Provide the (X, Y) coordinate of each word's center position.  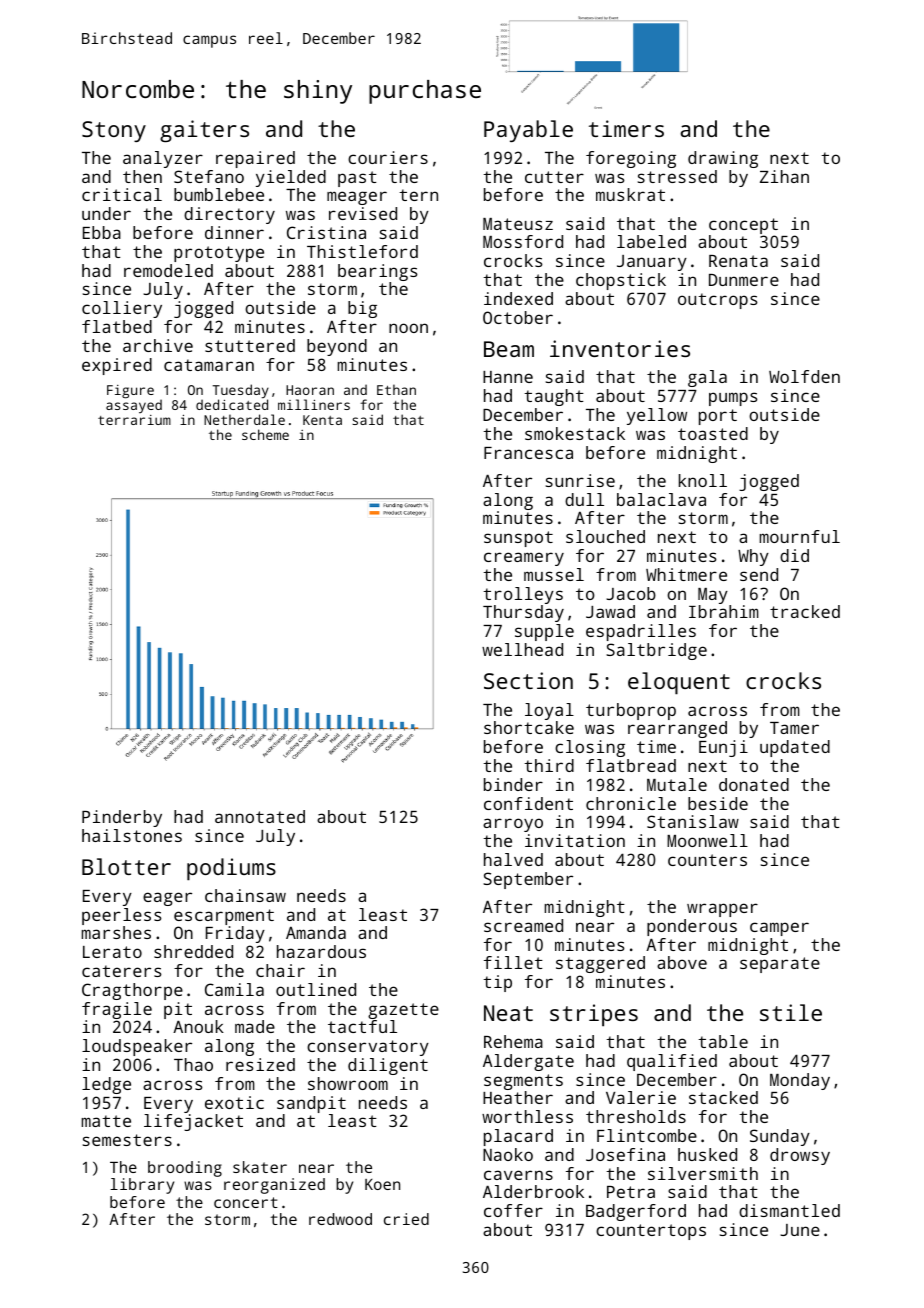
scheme (265, 434)
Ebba (102, 232)
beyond (337, 347)
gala (707, 378)
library (142, 1186)
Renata (738, 261)
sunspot (518, 539)
